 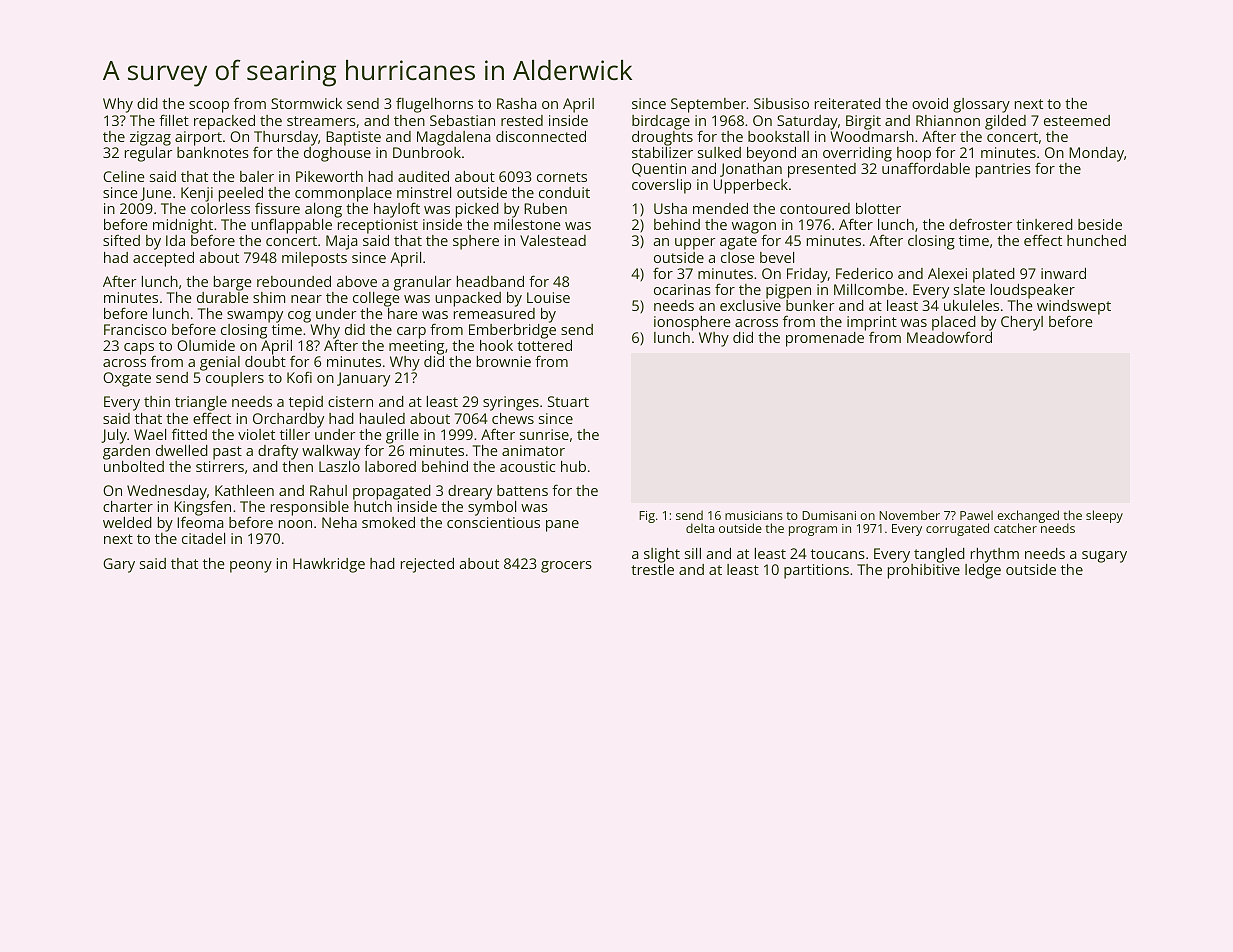 What do you see at coordinates (1022, 323) in the image?
I see `Cheryl` at bounding box center [1022, 323].
